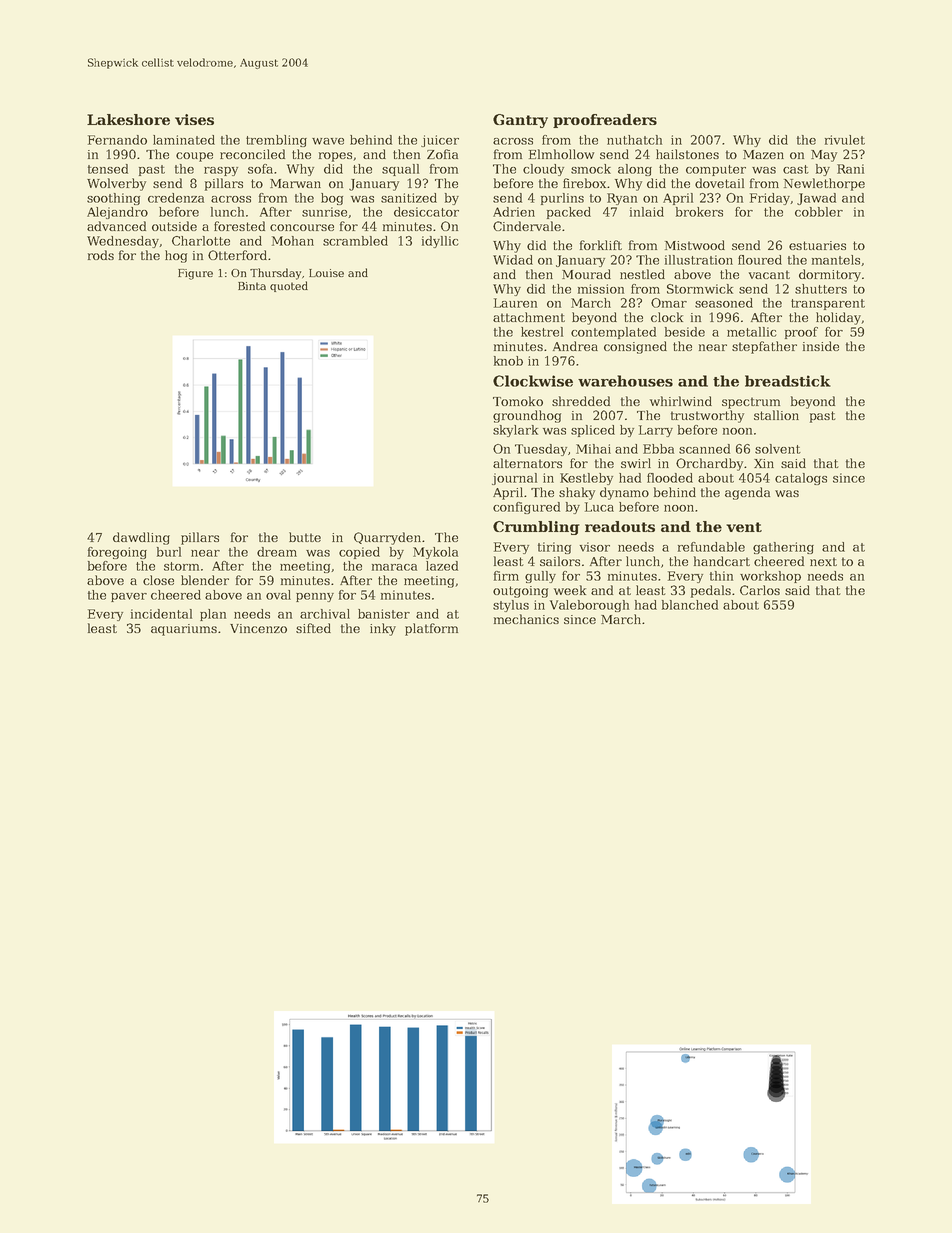 The image size is (952, 1233). Describe the element at coordinates (514, 479) in the image. I see `journal` at that location.
